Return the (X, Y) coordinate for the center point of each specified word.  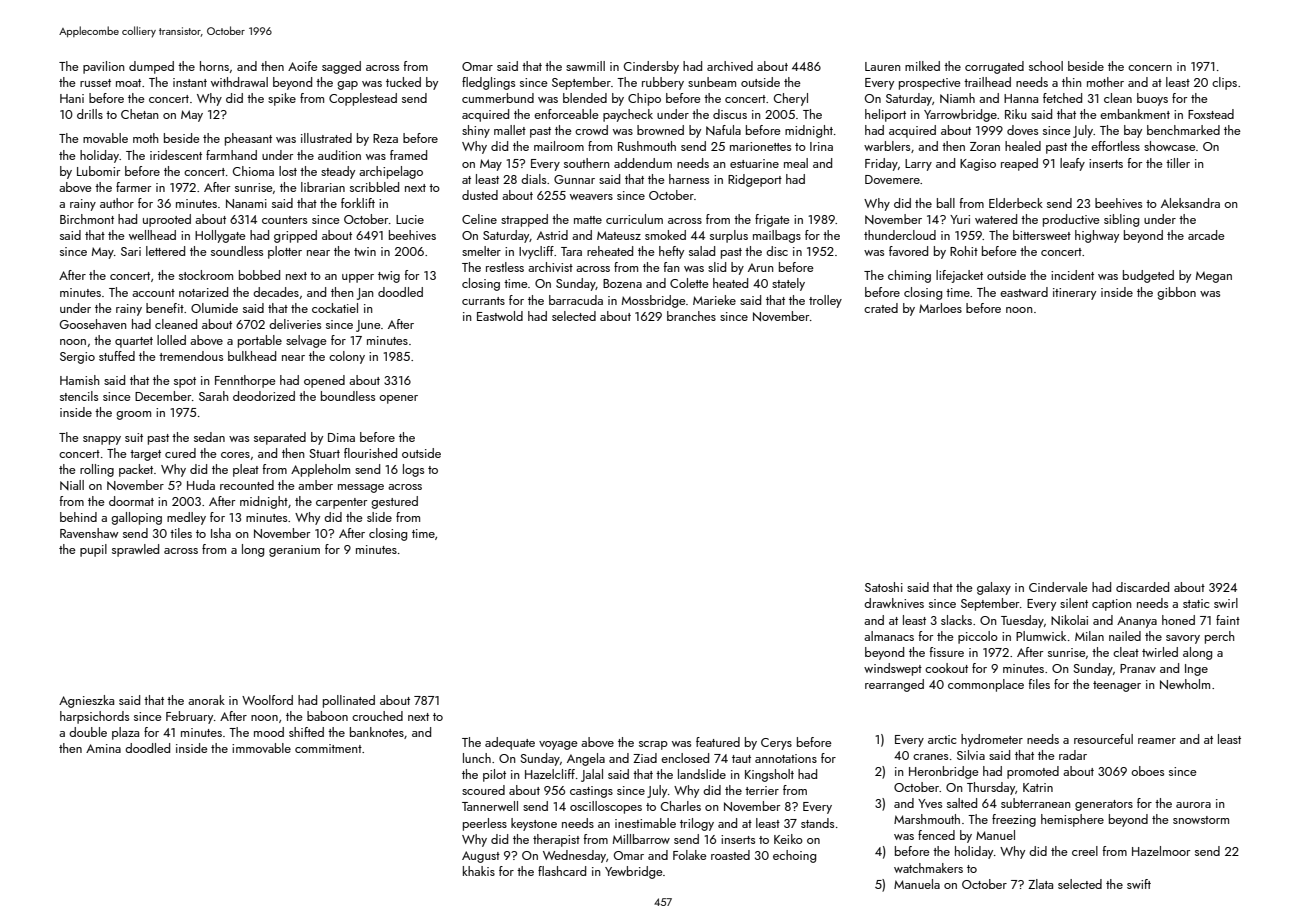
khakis (479, 871)
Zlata (1040, 884)
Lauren (882, 66)
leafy (1072, 164)
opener (398, 399)
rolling (97, 470)
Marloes (940, 308)
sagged (341, 67)
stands (817, 823)
